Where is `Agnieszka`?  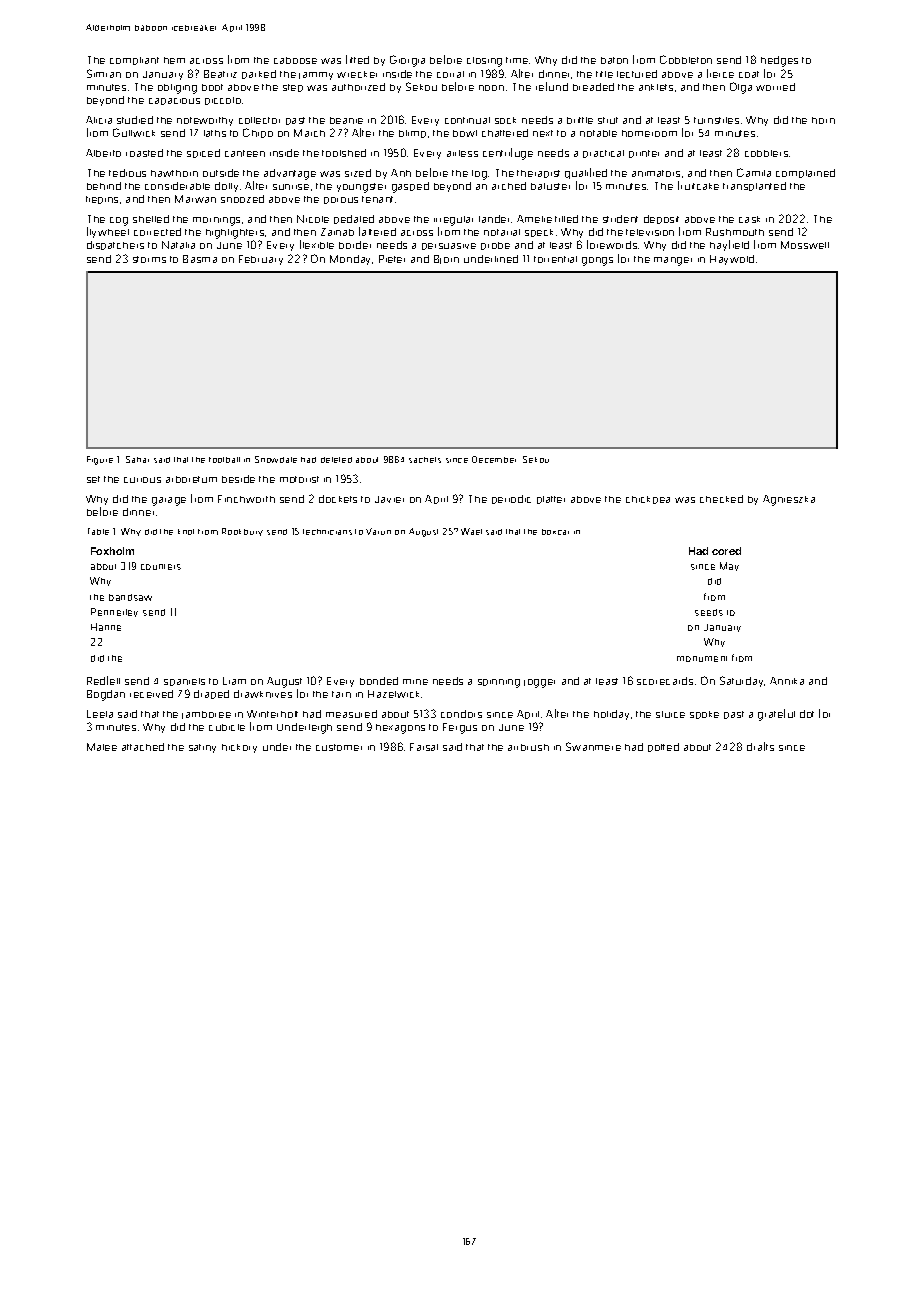 Agnieszka is located at coordinates (789, 500).
